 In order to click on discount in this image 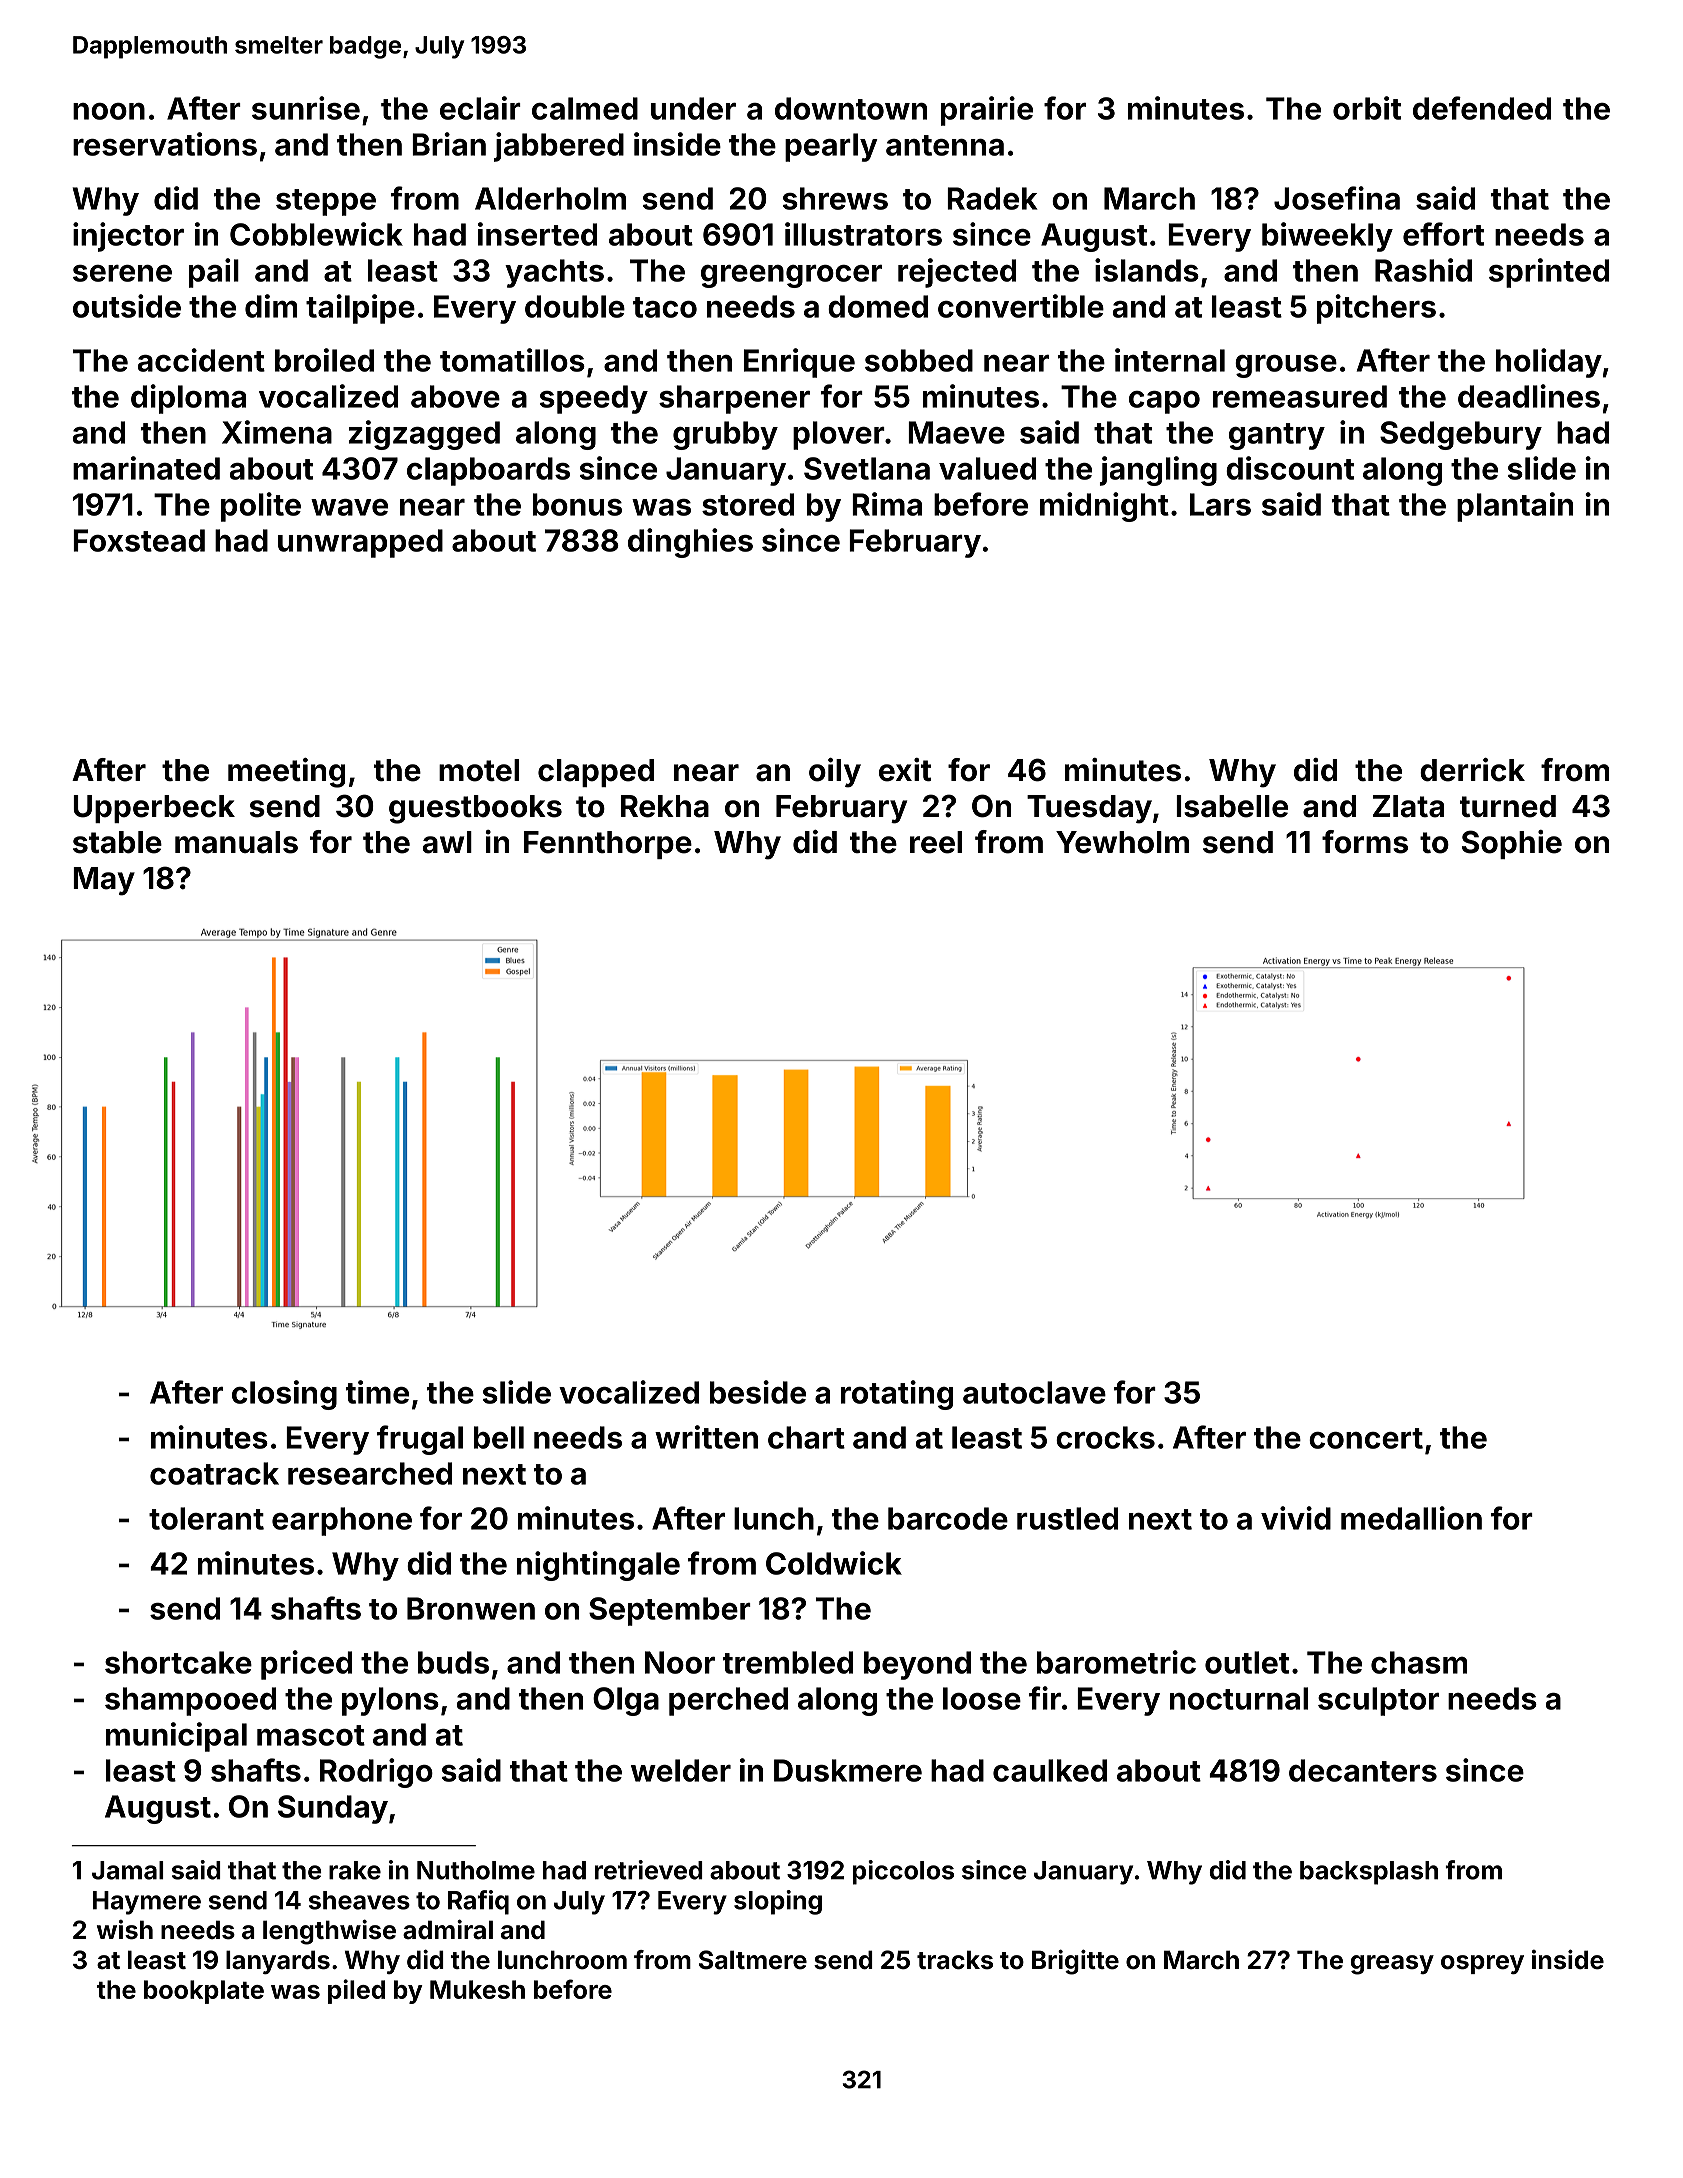, I will do `click(1290, 468)`.
